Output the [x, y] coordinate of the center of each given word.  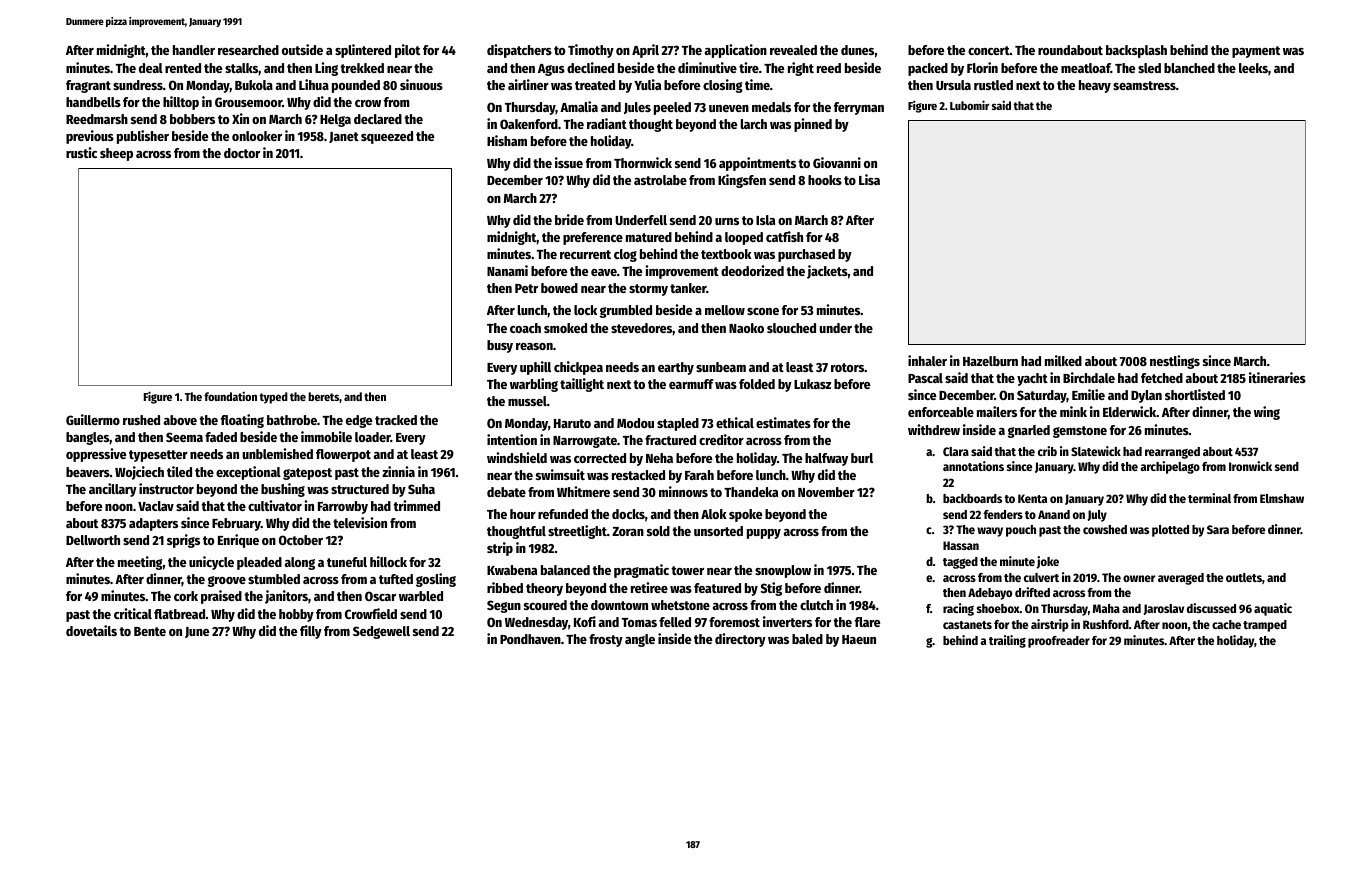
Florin [982, 67]
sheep [116, 154]
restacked [638, 475]
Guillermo [93, 419]
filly [311, 632]
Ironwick [1250, 466]
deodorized [752, 270]
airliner [528, 84]
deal [151, 68]
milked [1063, 360]
